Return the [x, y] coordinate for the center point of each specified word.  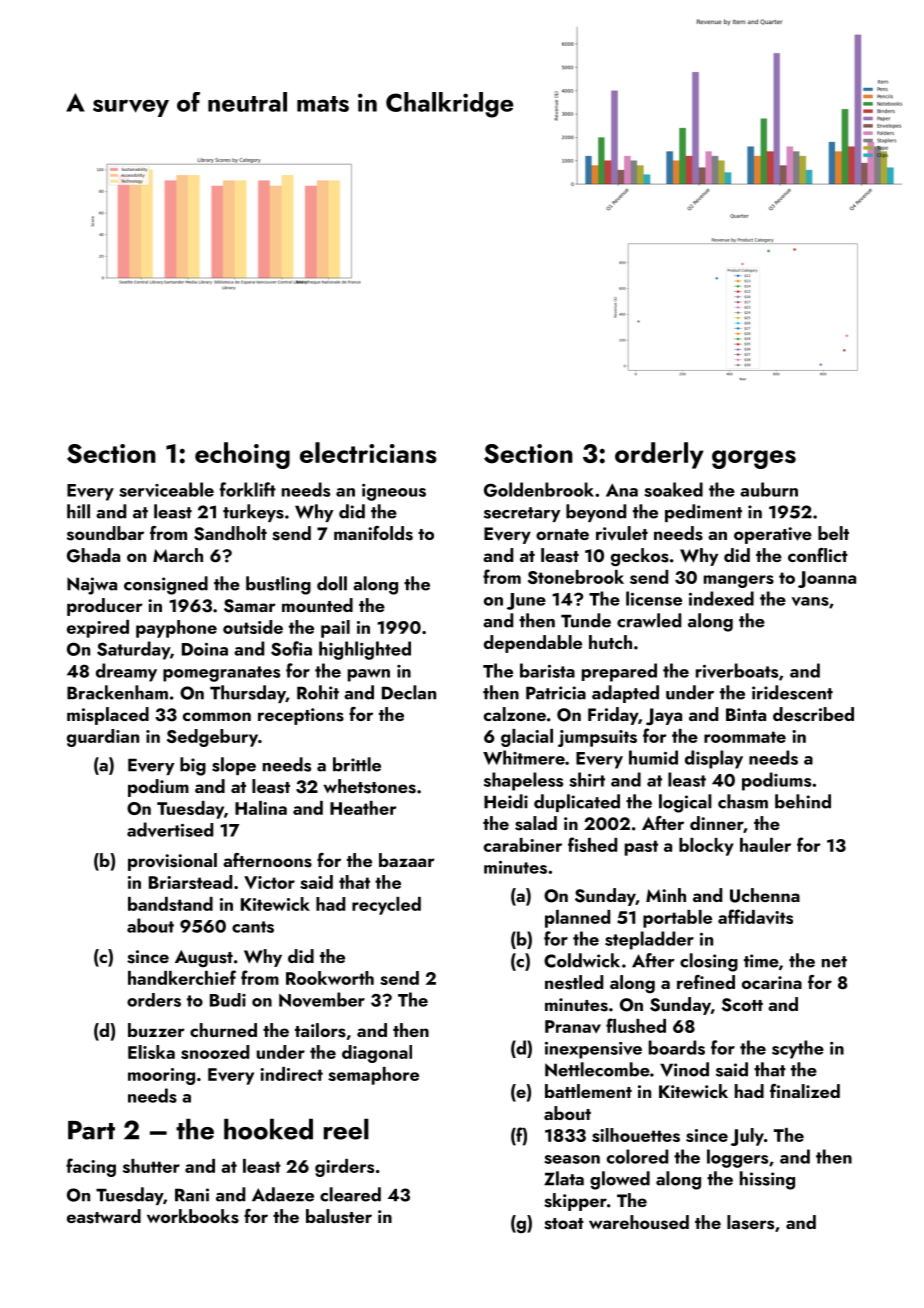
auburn [769, 489]
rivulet [622, 533]
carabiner [523, 845]
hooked [268, 1129]
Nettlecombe [597, 1069]
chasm [743, 801]
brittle [357, 764]
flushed [636, 1025]
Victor [269, 882]
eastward [104, 1216]
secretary [522, 514]
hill [78, 511]
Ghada [93, 555]
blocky [706, 847]
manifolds [373, 533]
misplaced [108, 716]
